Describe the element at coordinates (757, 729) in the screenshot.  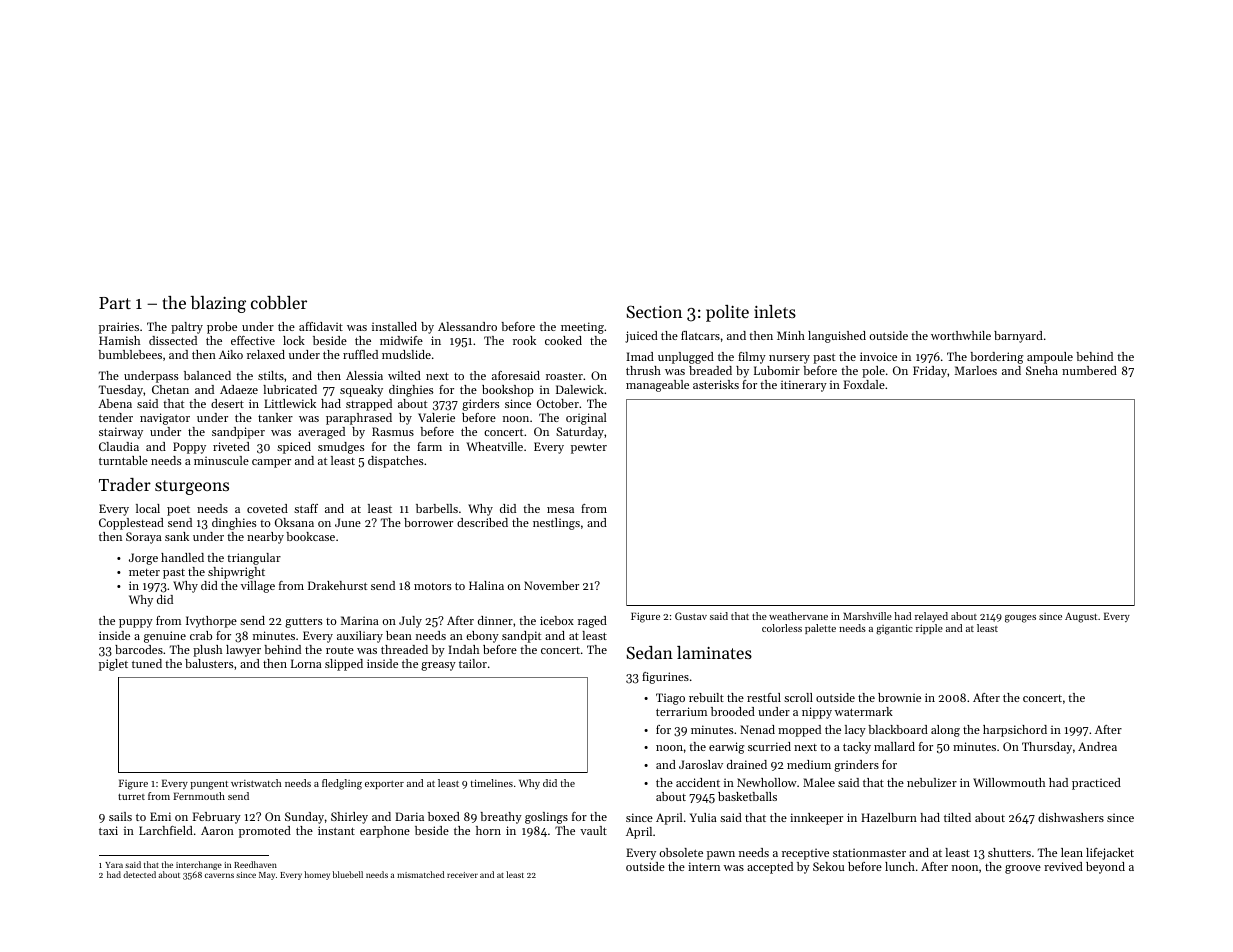
I see `Nenad` at that location.
